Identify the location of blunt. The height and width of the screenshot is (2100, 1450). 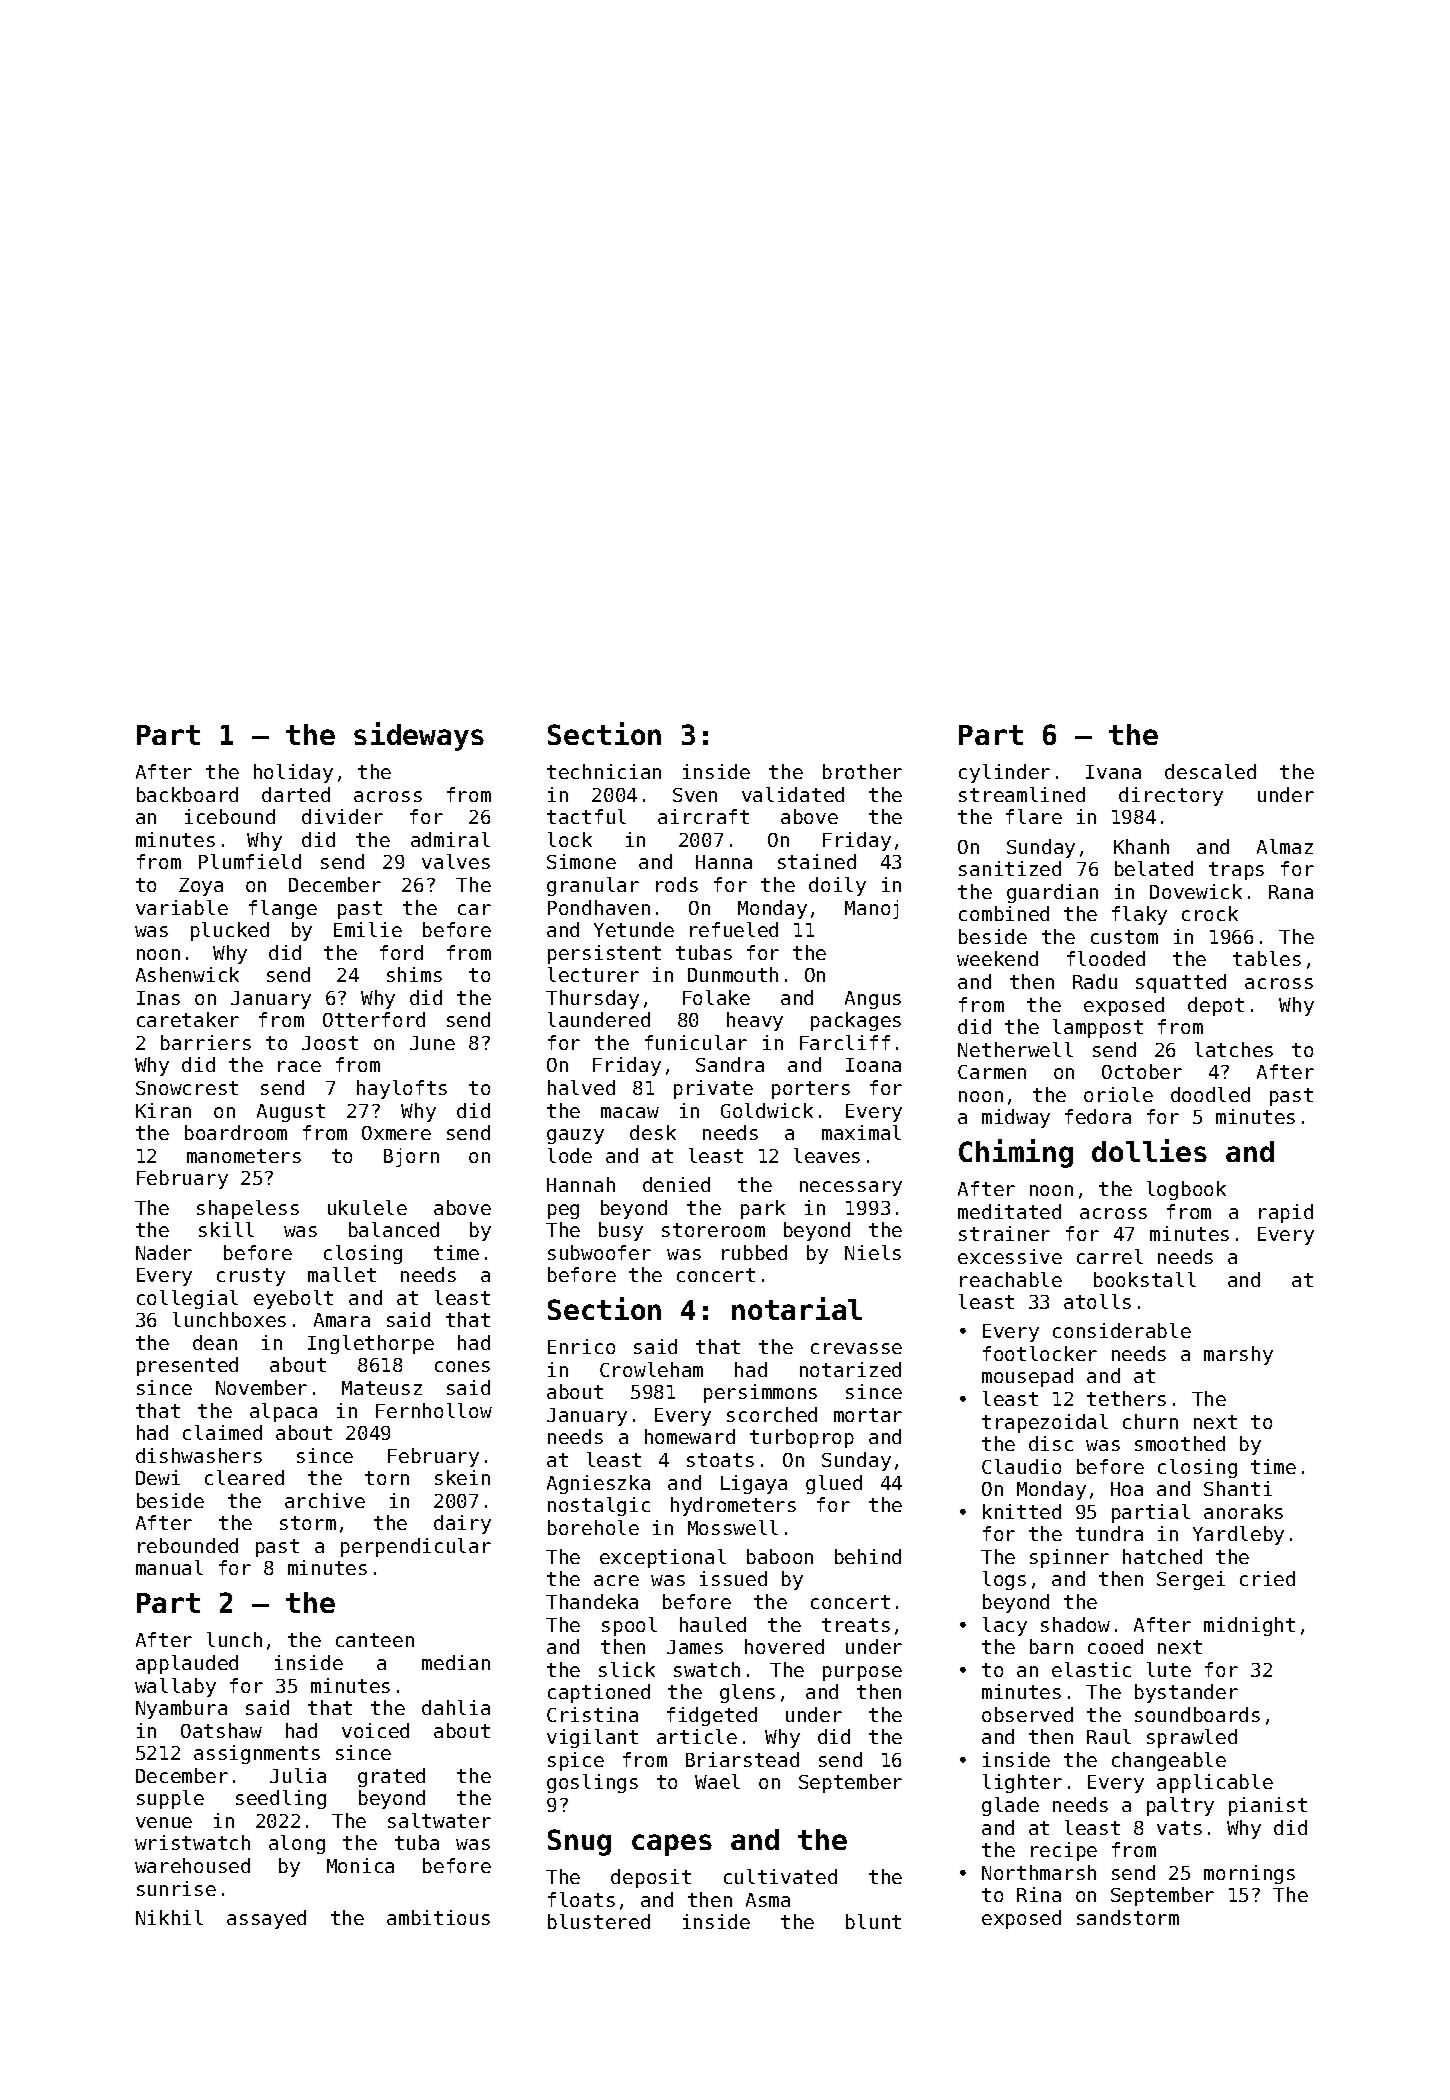
(873, 1921).
